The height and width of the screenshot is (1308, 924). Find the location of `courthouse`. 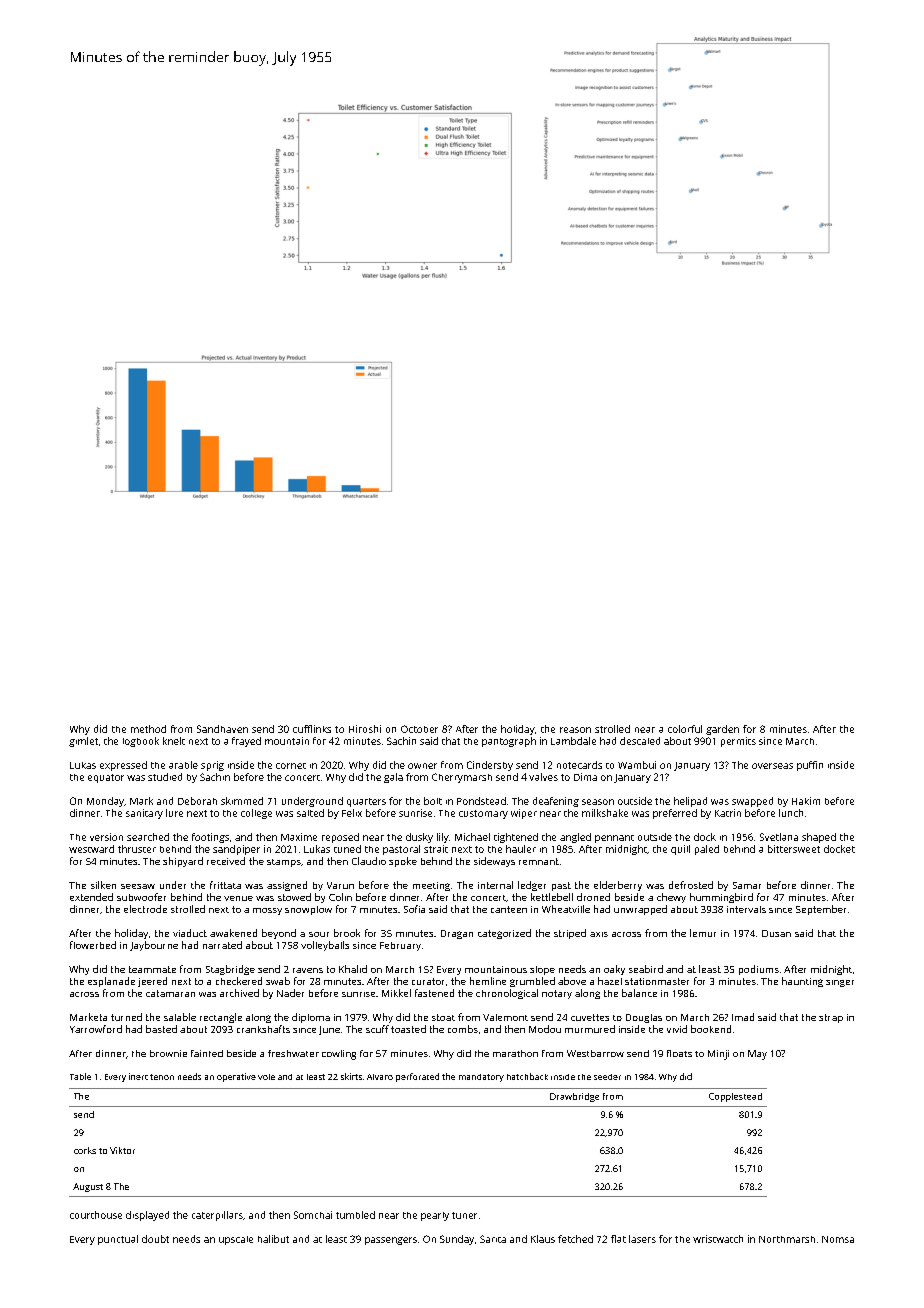

courthouse is located at coordinates (96, 1215).
